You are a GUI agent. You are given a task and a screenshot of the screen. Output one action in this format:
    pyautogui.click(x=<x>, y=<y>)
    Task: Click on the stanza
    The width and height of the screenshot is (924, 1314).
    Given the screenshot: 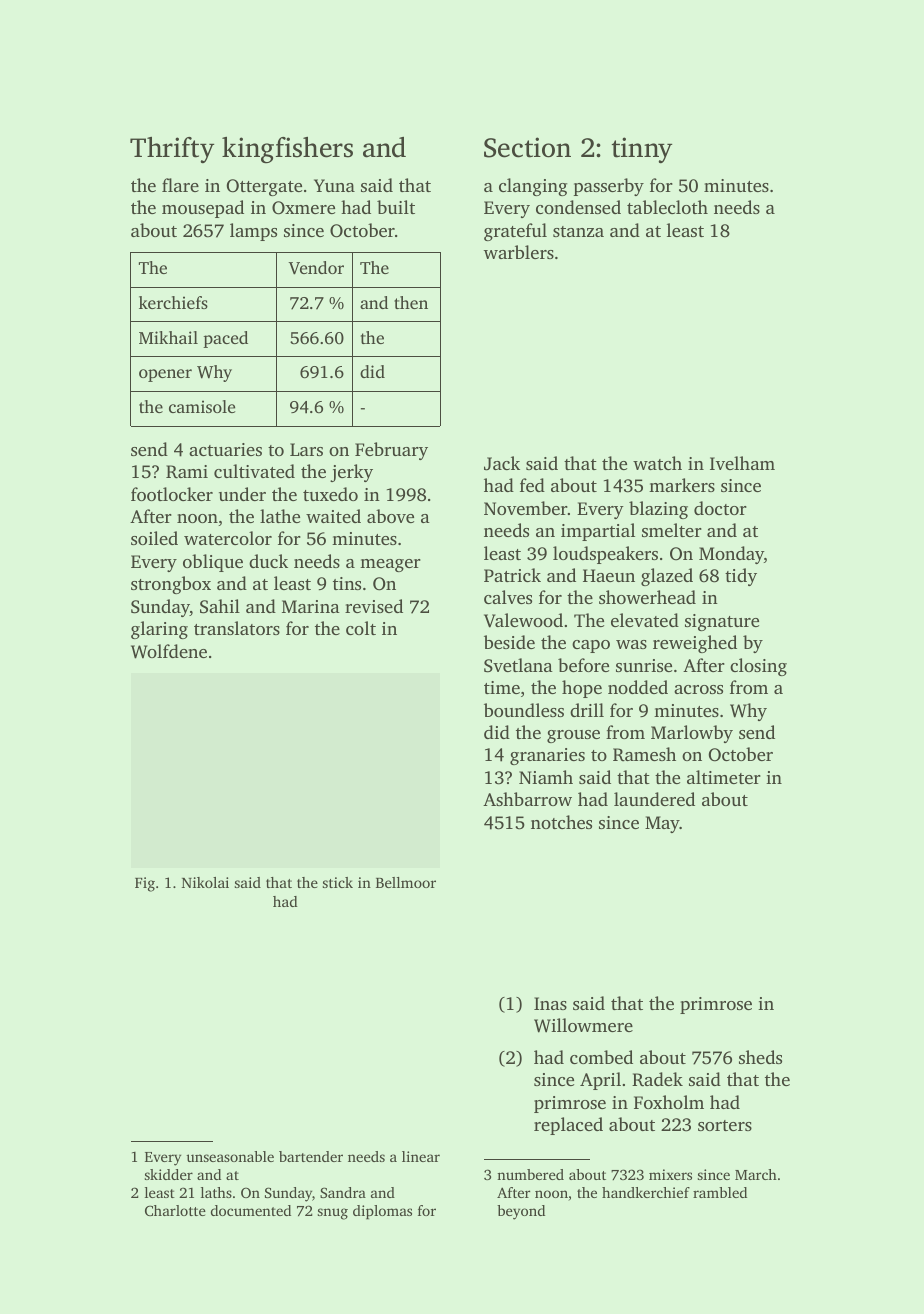 What is the action you would take?
    pyautogui.click(x=578, y=231)
